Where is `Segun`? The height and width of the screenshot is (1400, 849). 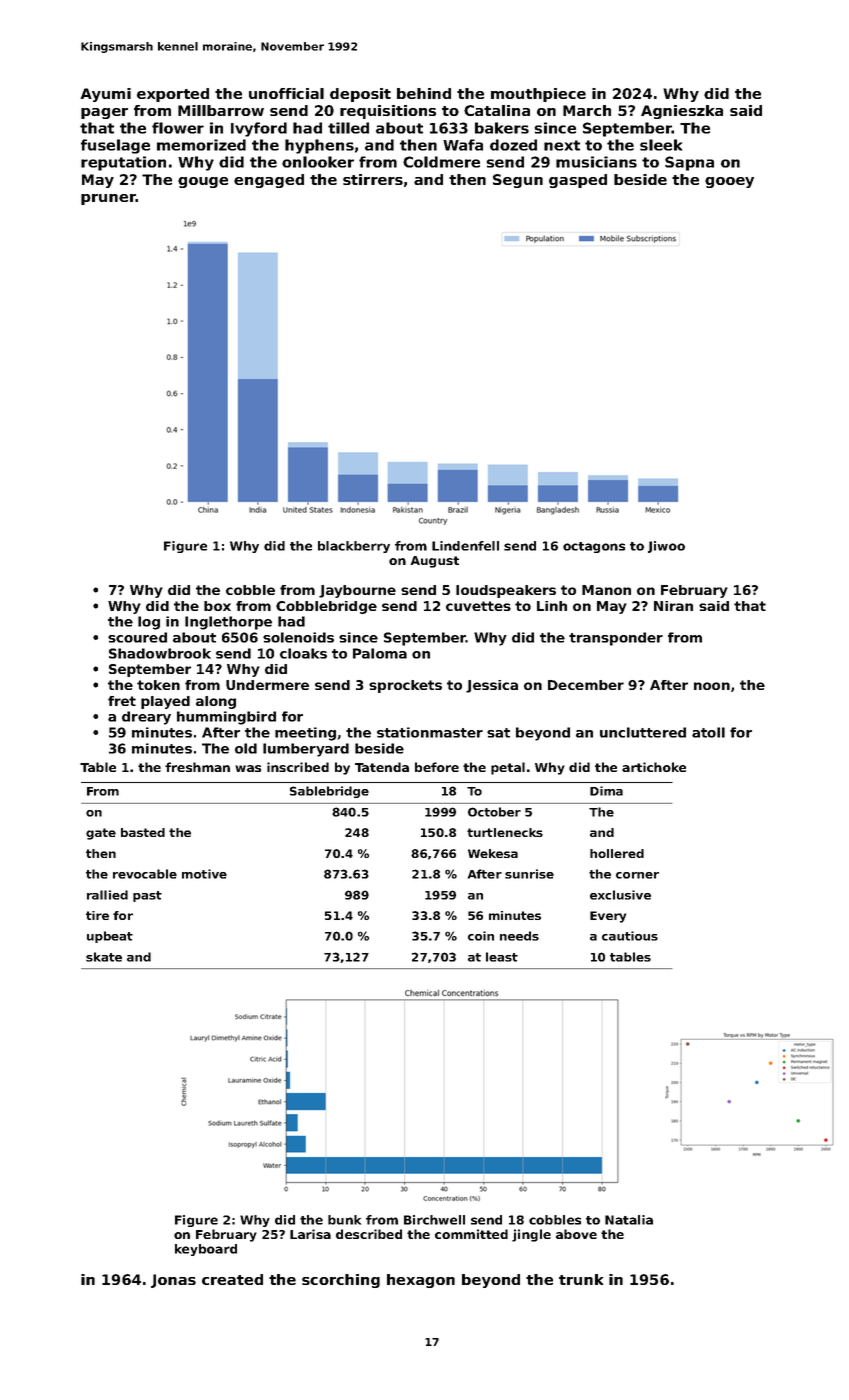
Segun is located at coordinates (518, 181).
